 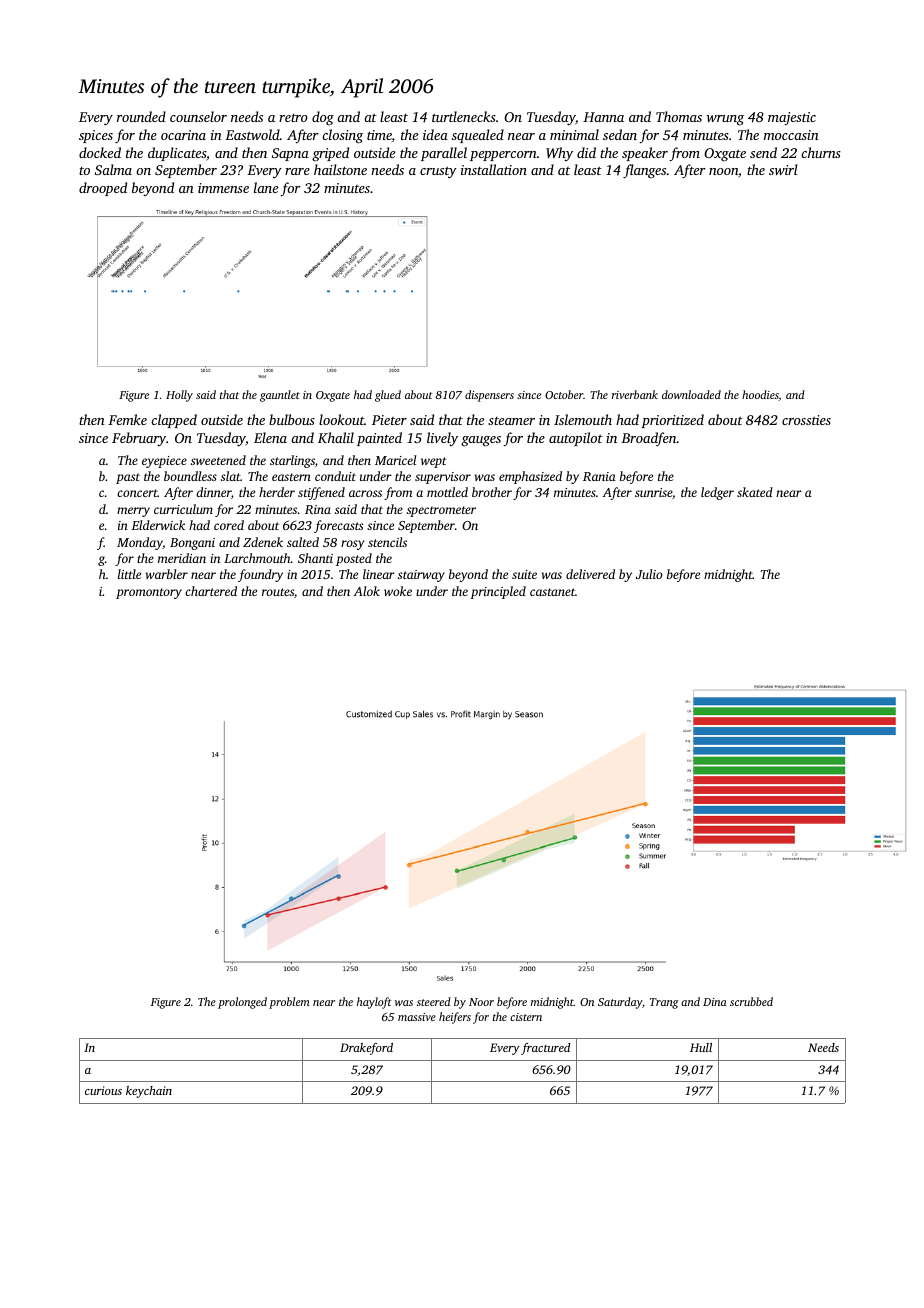 I want to click on retro, so click(x=293, y=118).
